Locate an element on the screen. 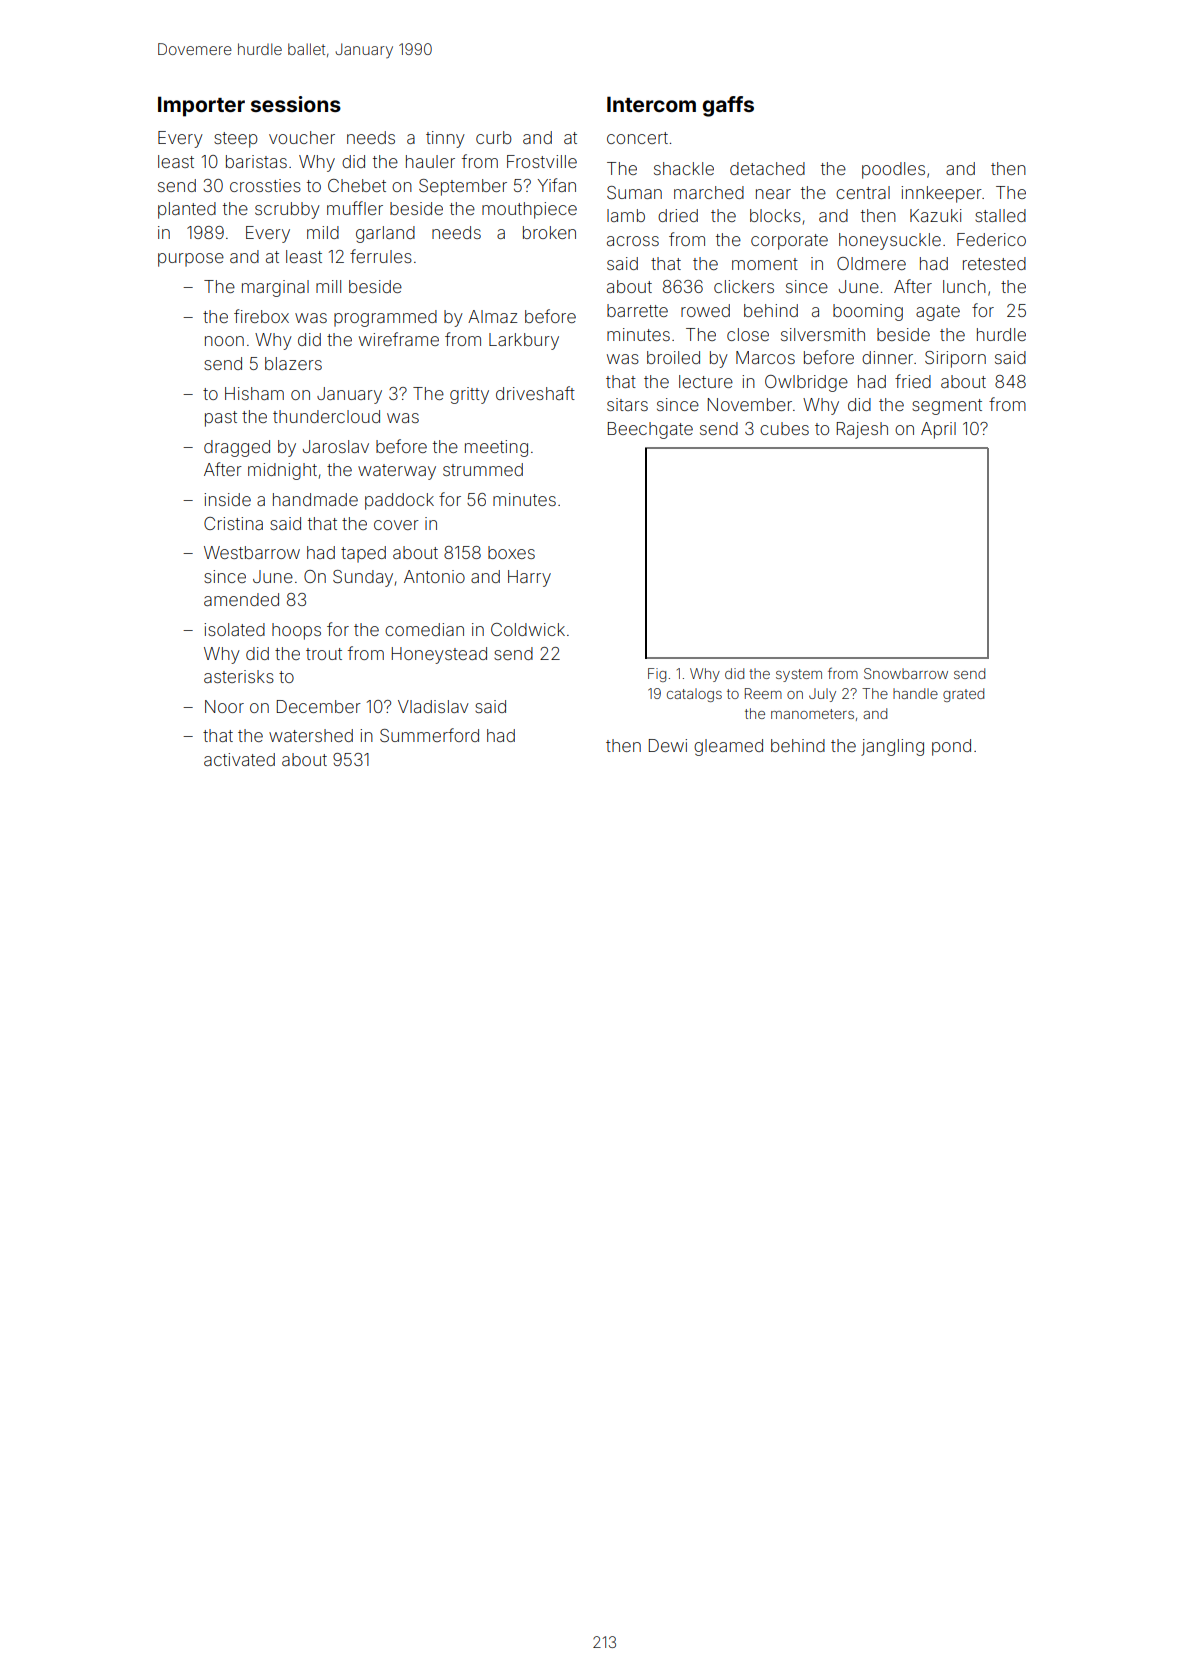 Image resolution: width=1184 pixels, height=1675 pixels. mouthpiece is located at coordinates (529, 210).
